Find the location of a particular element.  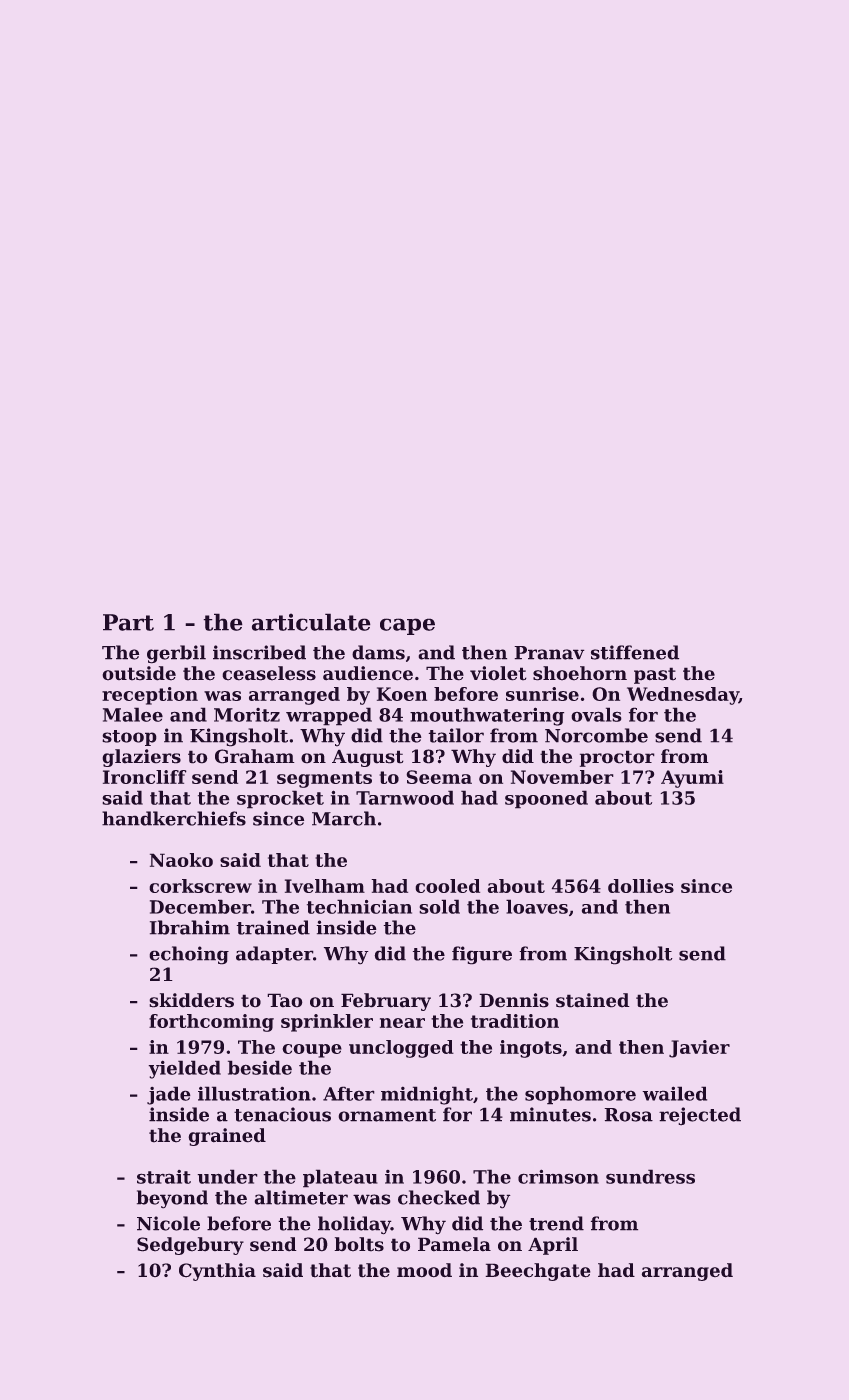

cape is located at coordinates (407, 626).
